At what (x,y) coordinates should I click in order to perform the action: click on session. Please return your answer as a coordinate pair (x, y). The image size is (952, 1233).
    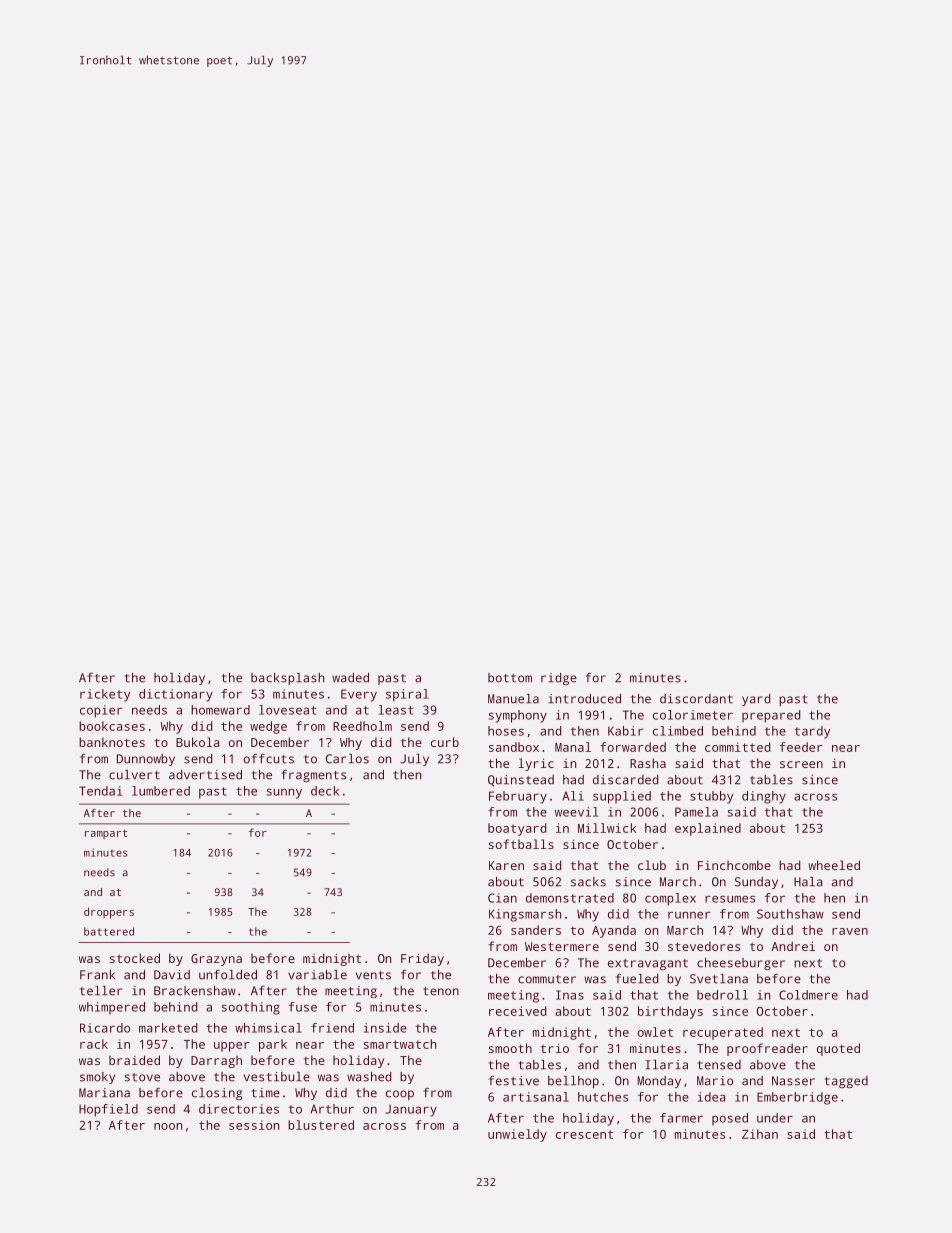
    Looking at the image, I should click on (254, 1125).
